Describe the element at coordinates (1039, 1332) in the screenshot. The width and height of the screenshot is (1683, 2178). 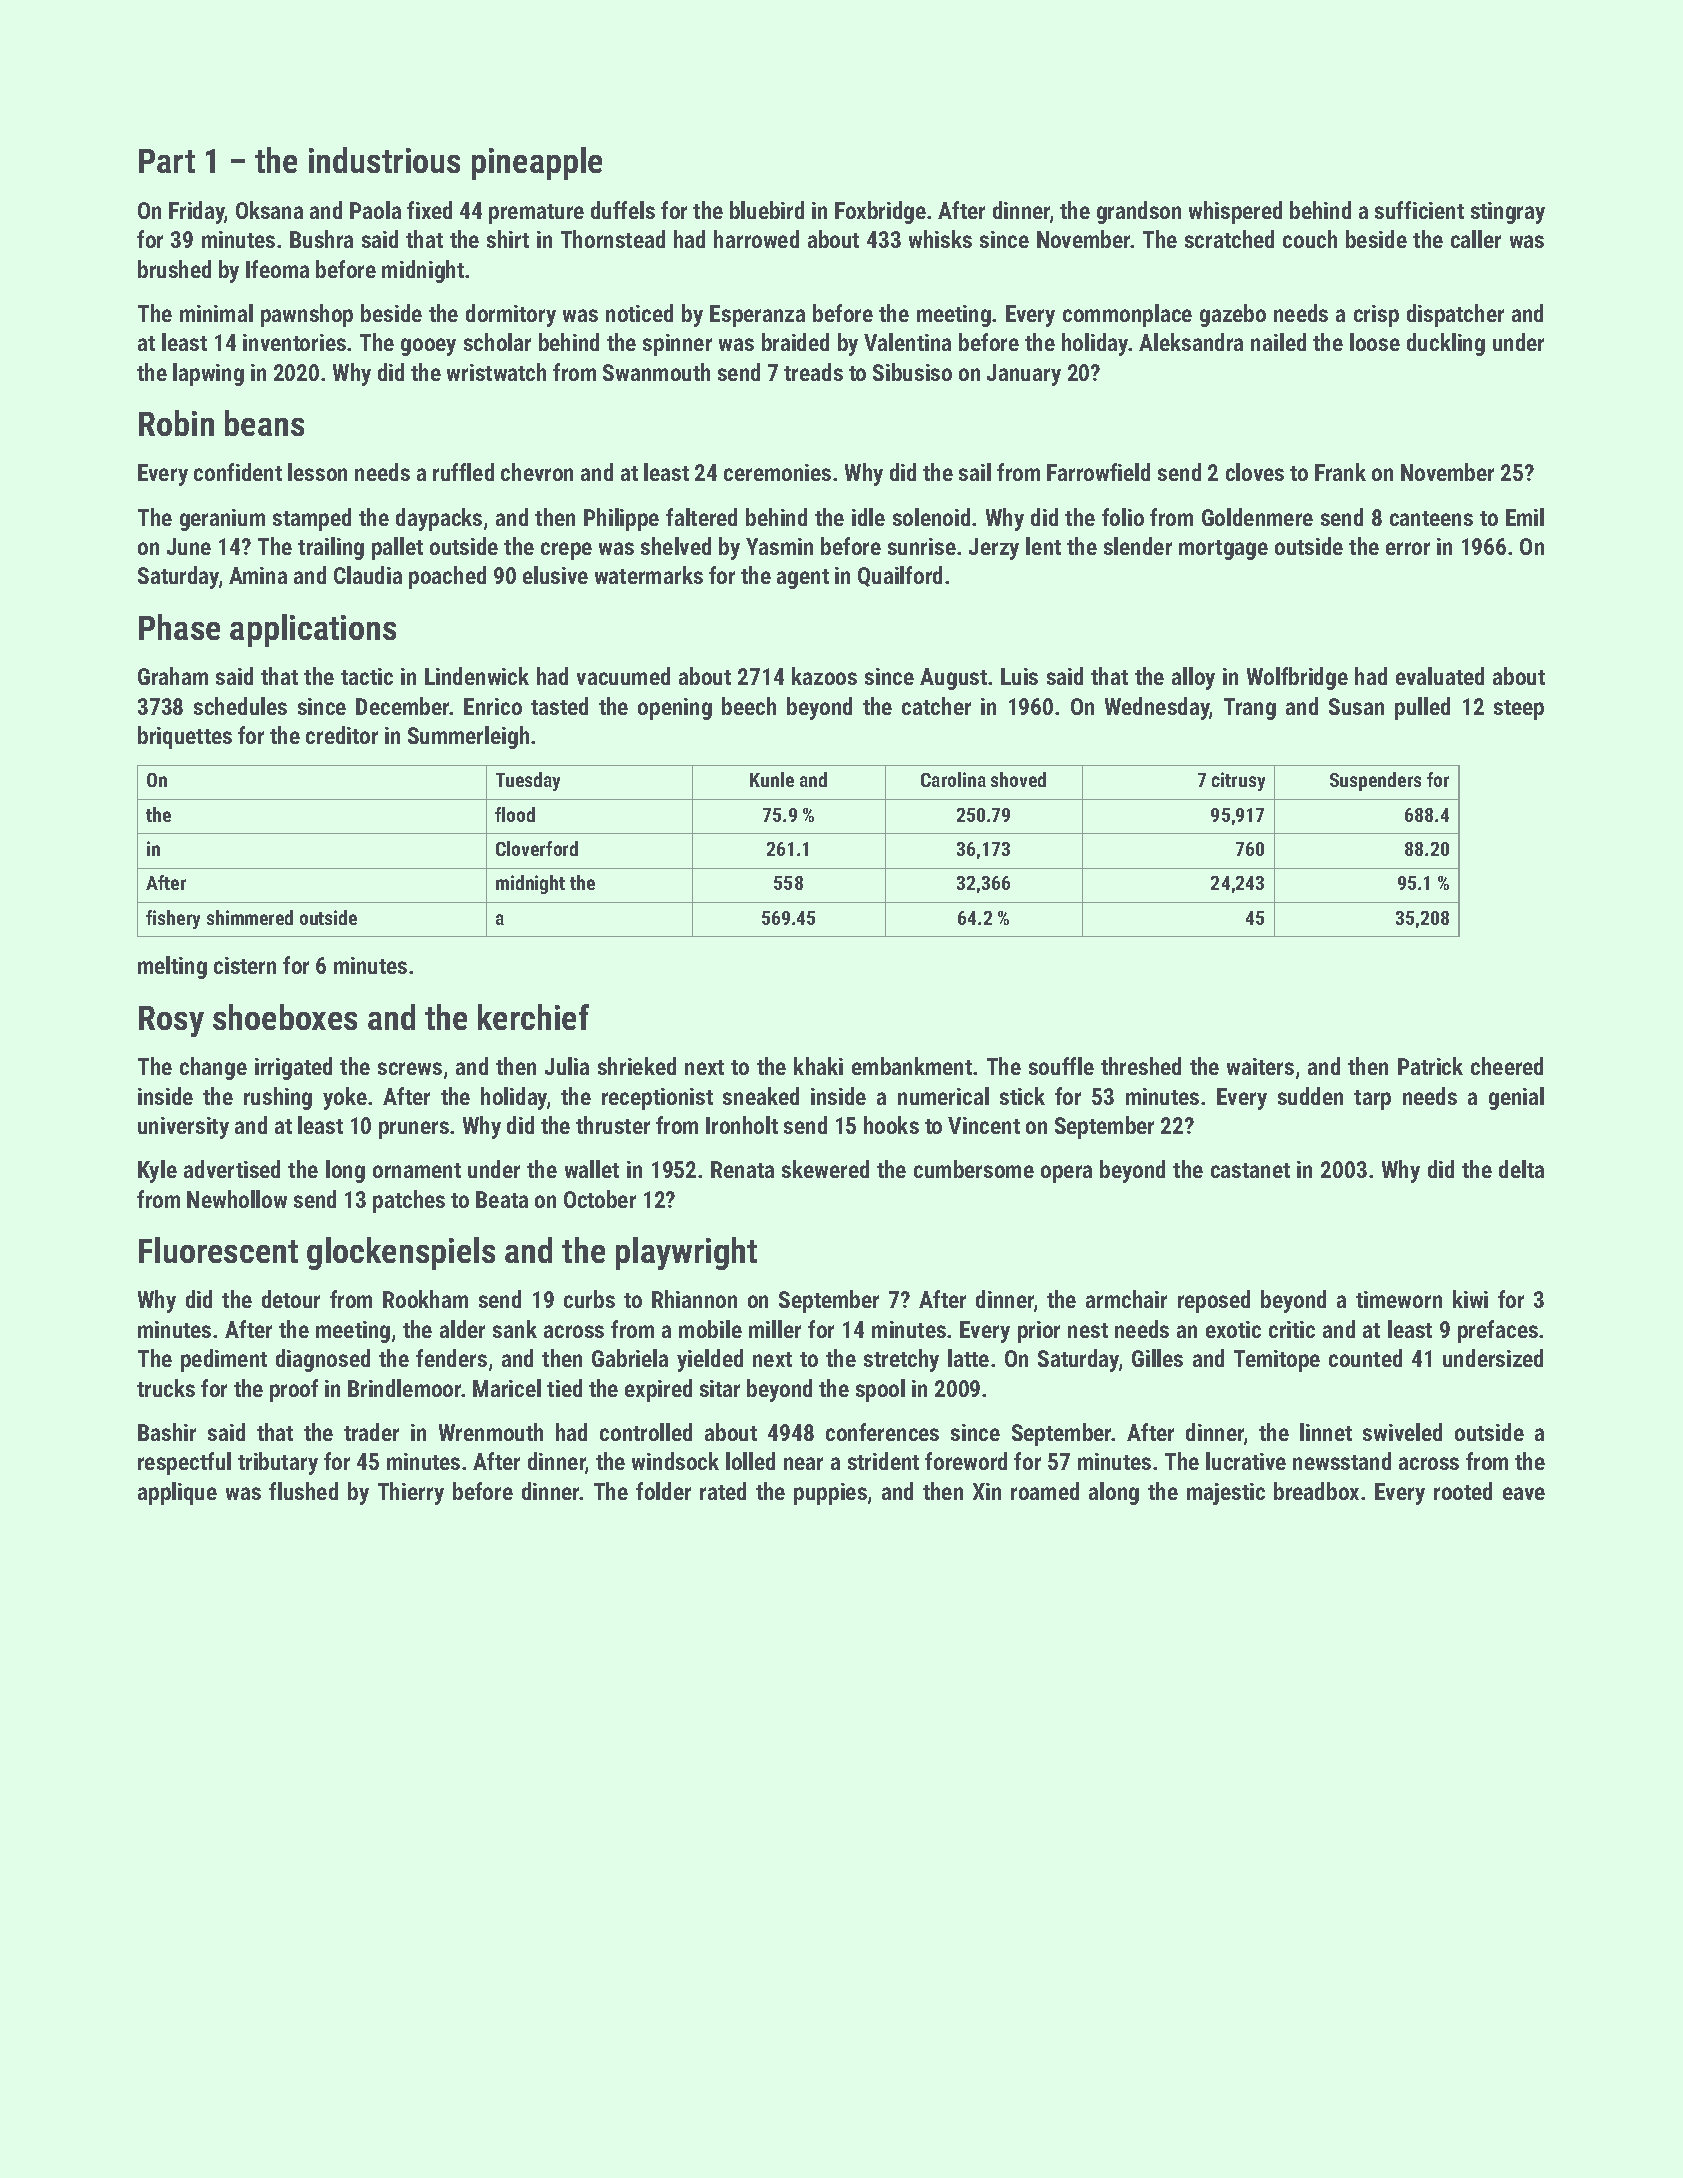
I see `prior` at that location.
